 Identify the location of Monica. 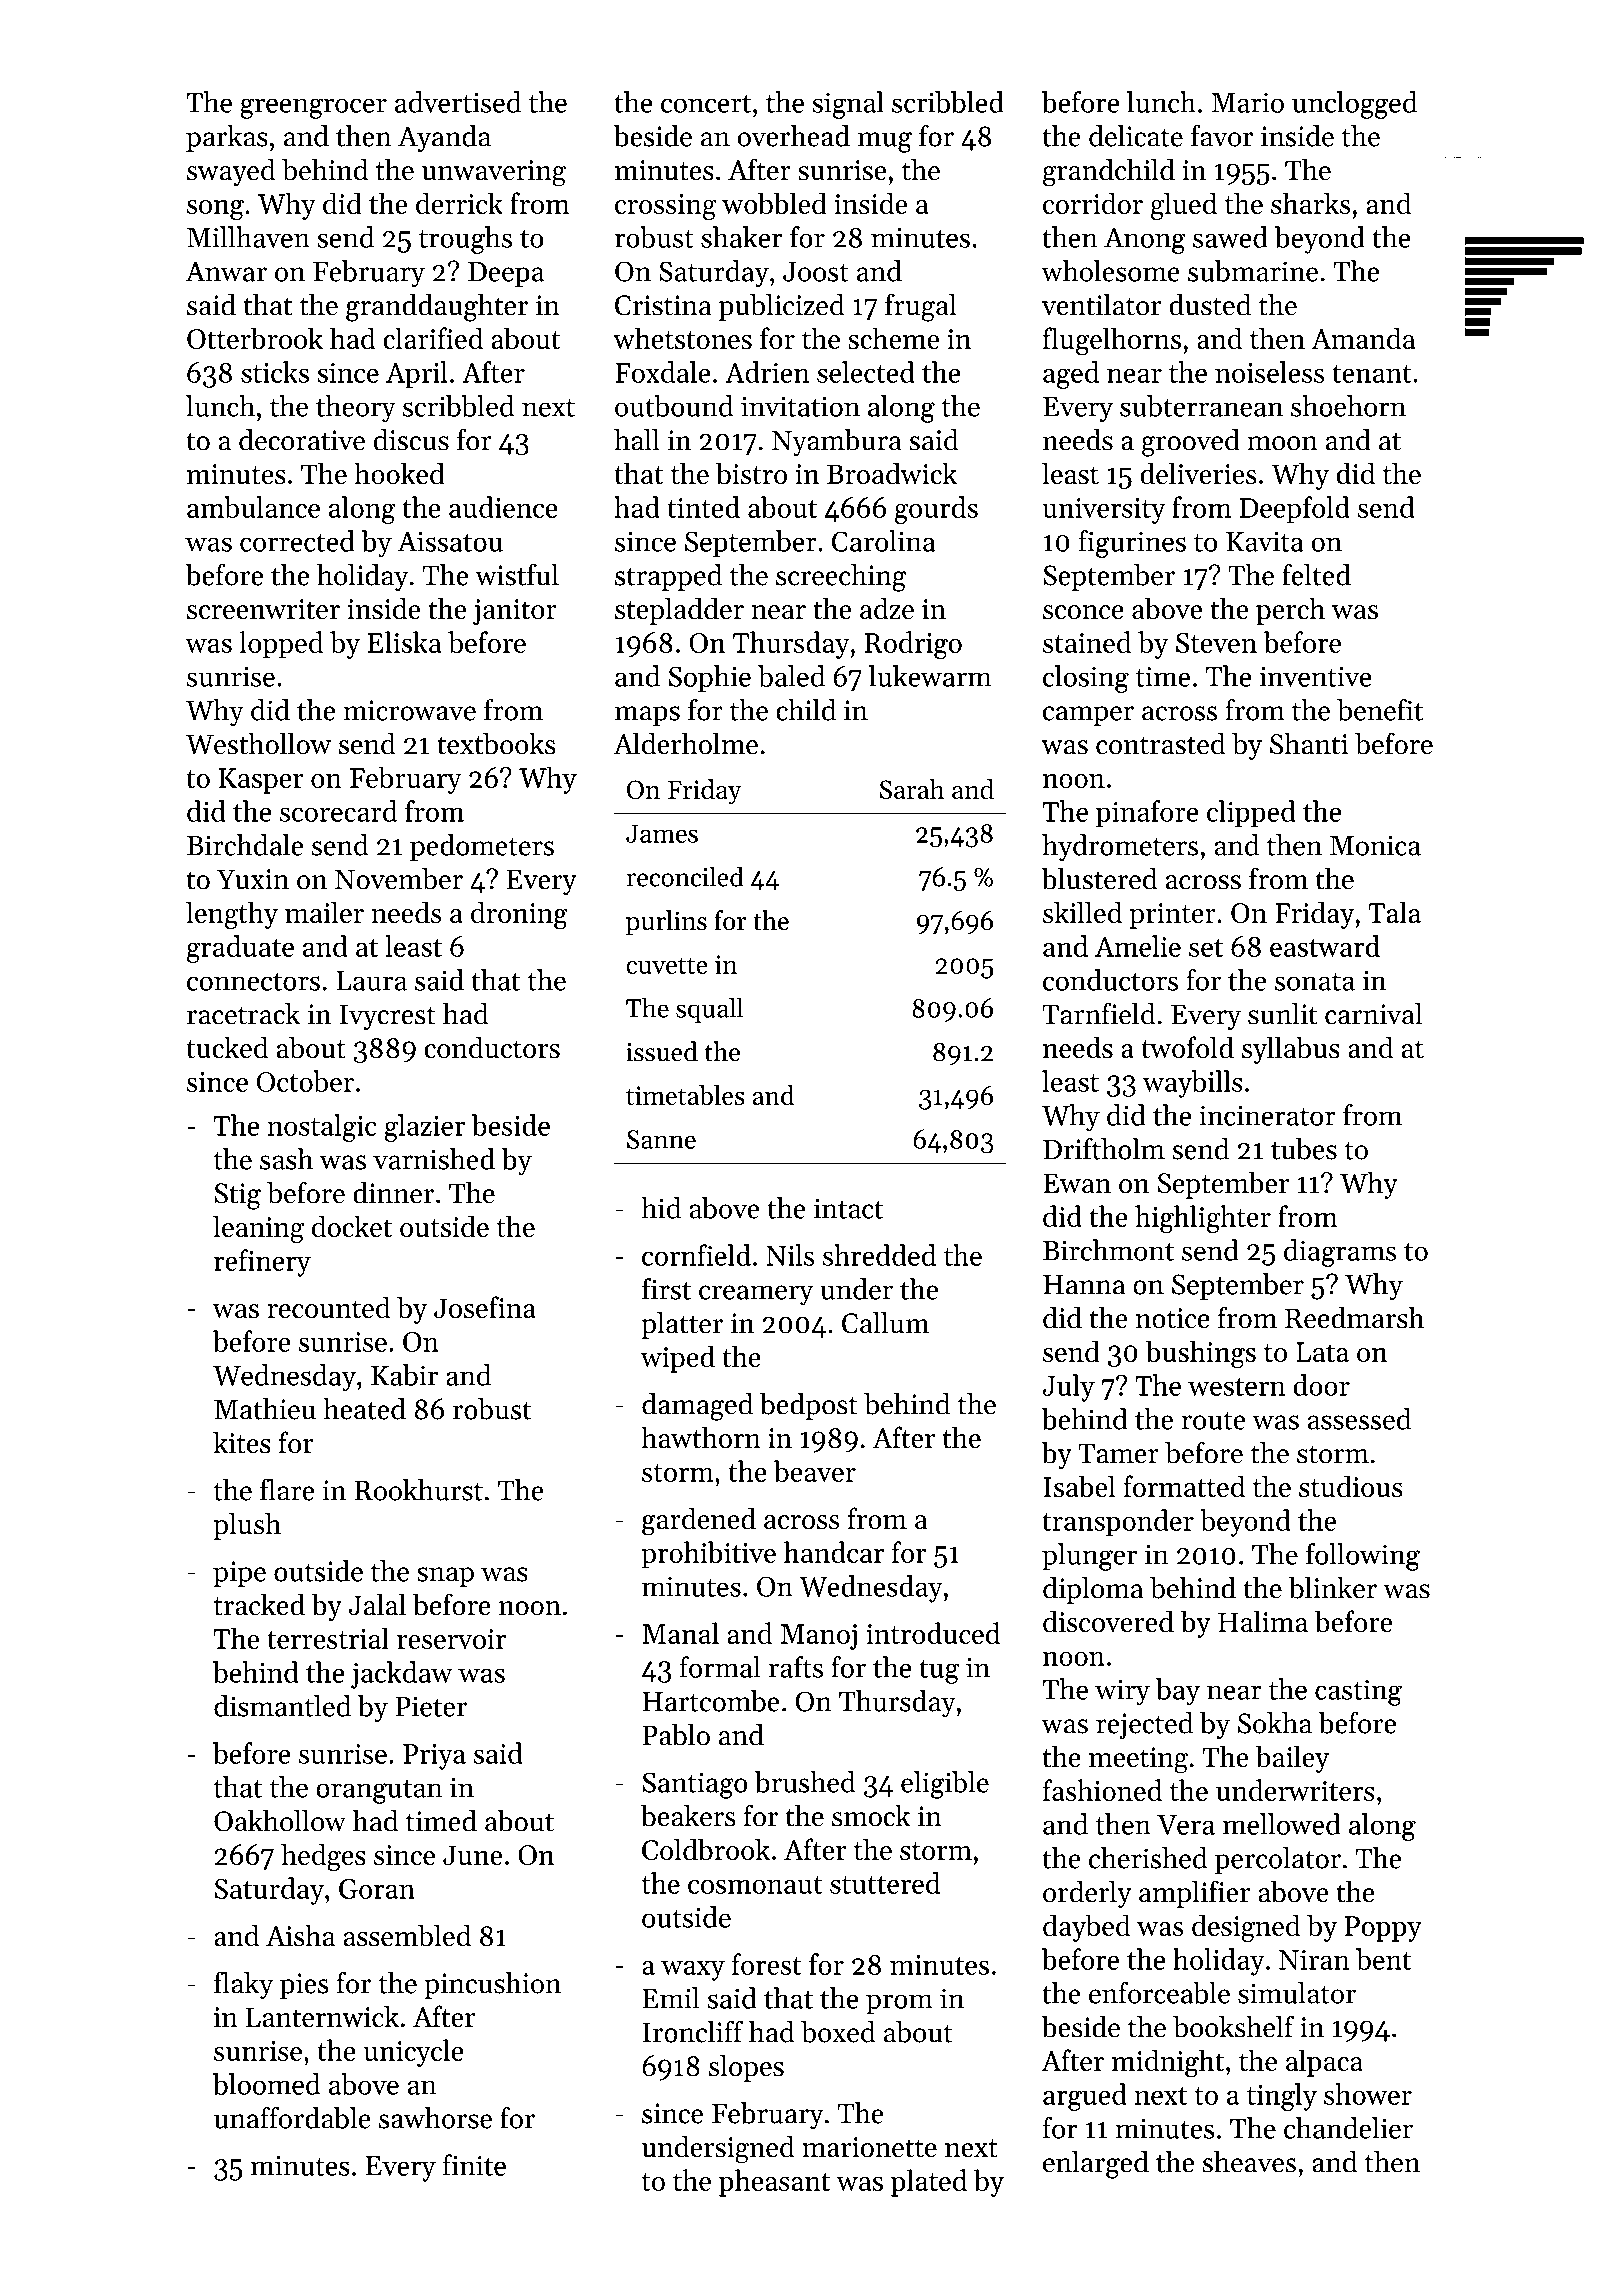
(1375, 845).
